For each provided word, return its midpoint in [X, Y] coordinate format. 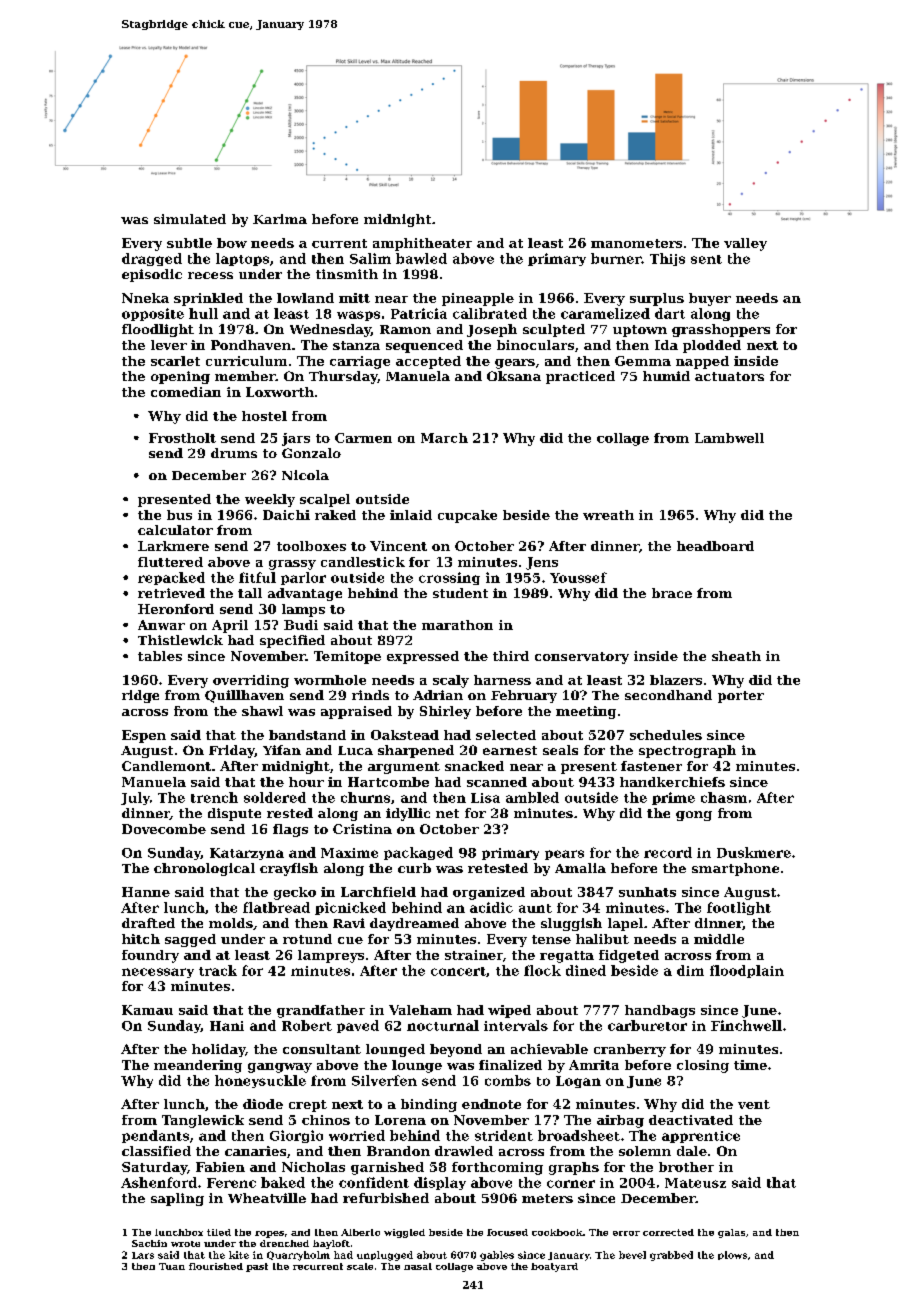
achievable [549, 1049]
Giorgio [296, 1136]
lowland [305, 298]
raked [335, 515]
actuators [729, 376]
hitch [141, 939]
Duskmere [754, 852]
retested [498, 868]
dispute [234, 814]
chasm [724, 797]
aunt [535, 908]
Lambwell [729, 438]
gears [515, 364]
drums [234, 453]
